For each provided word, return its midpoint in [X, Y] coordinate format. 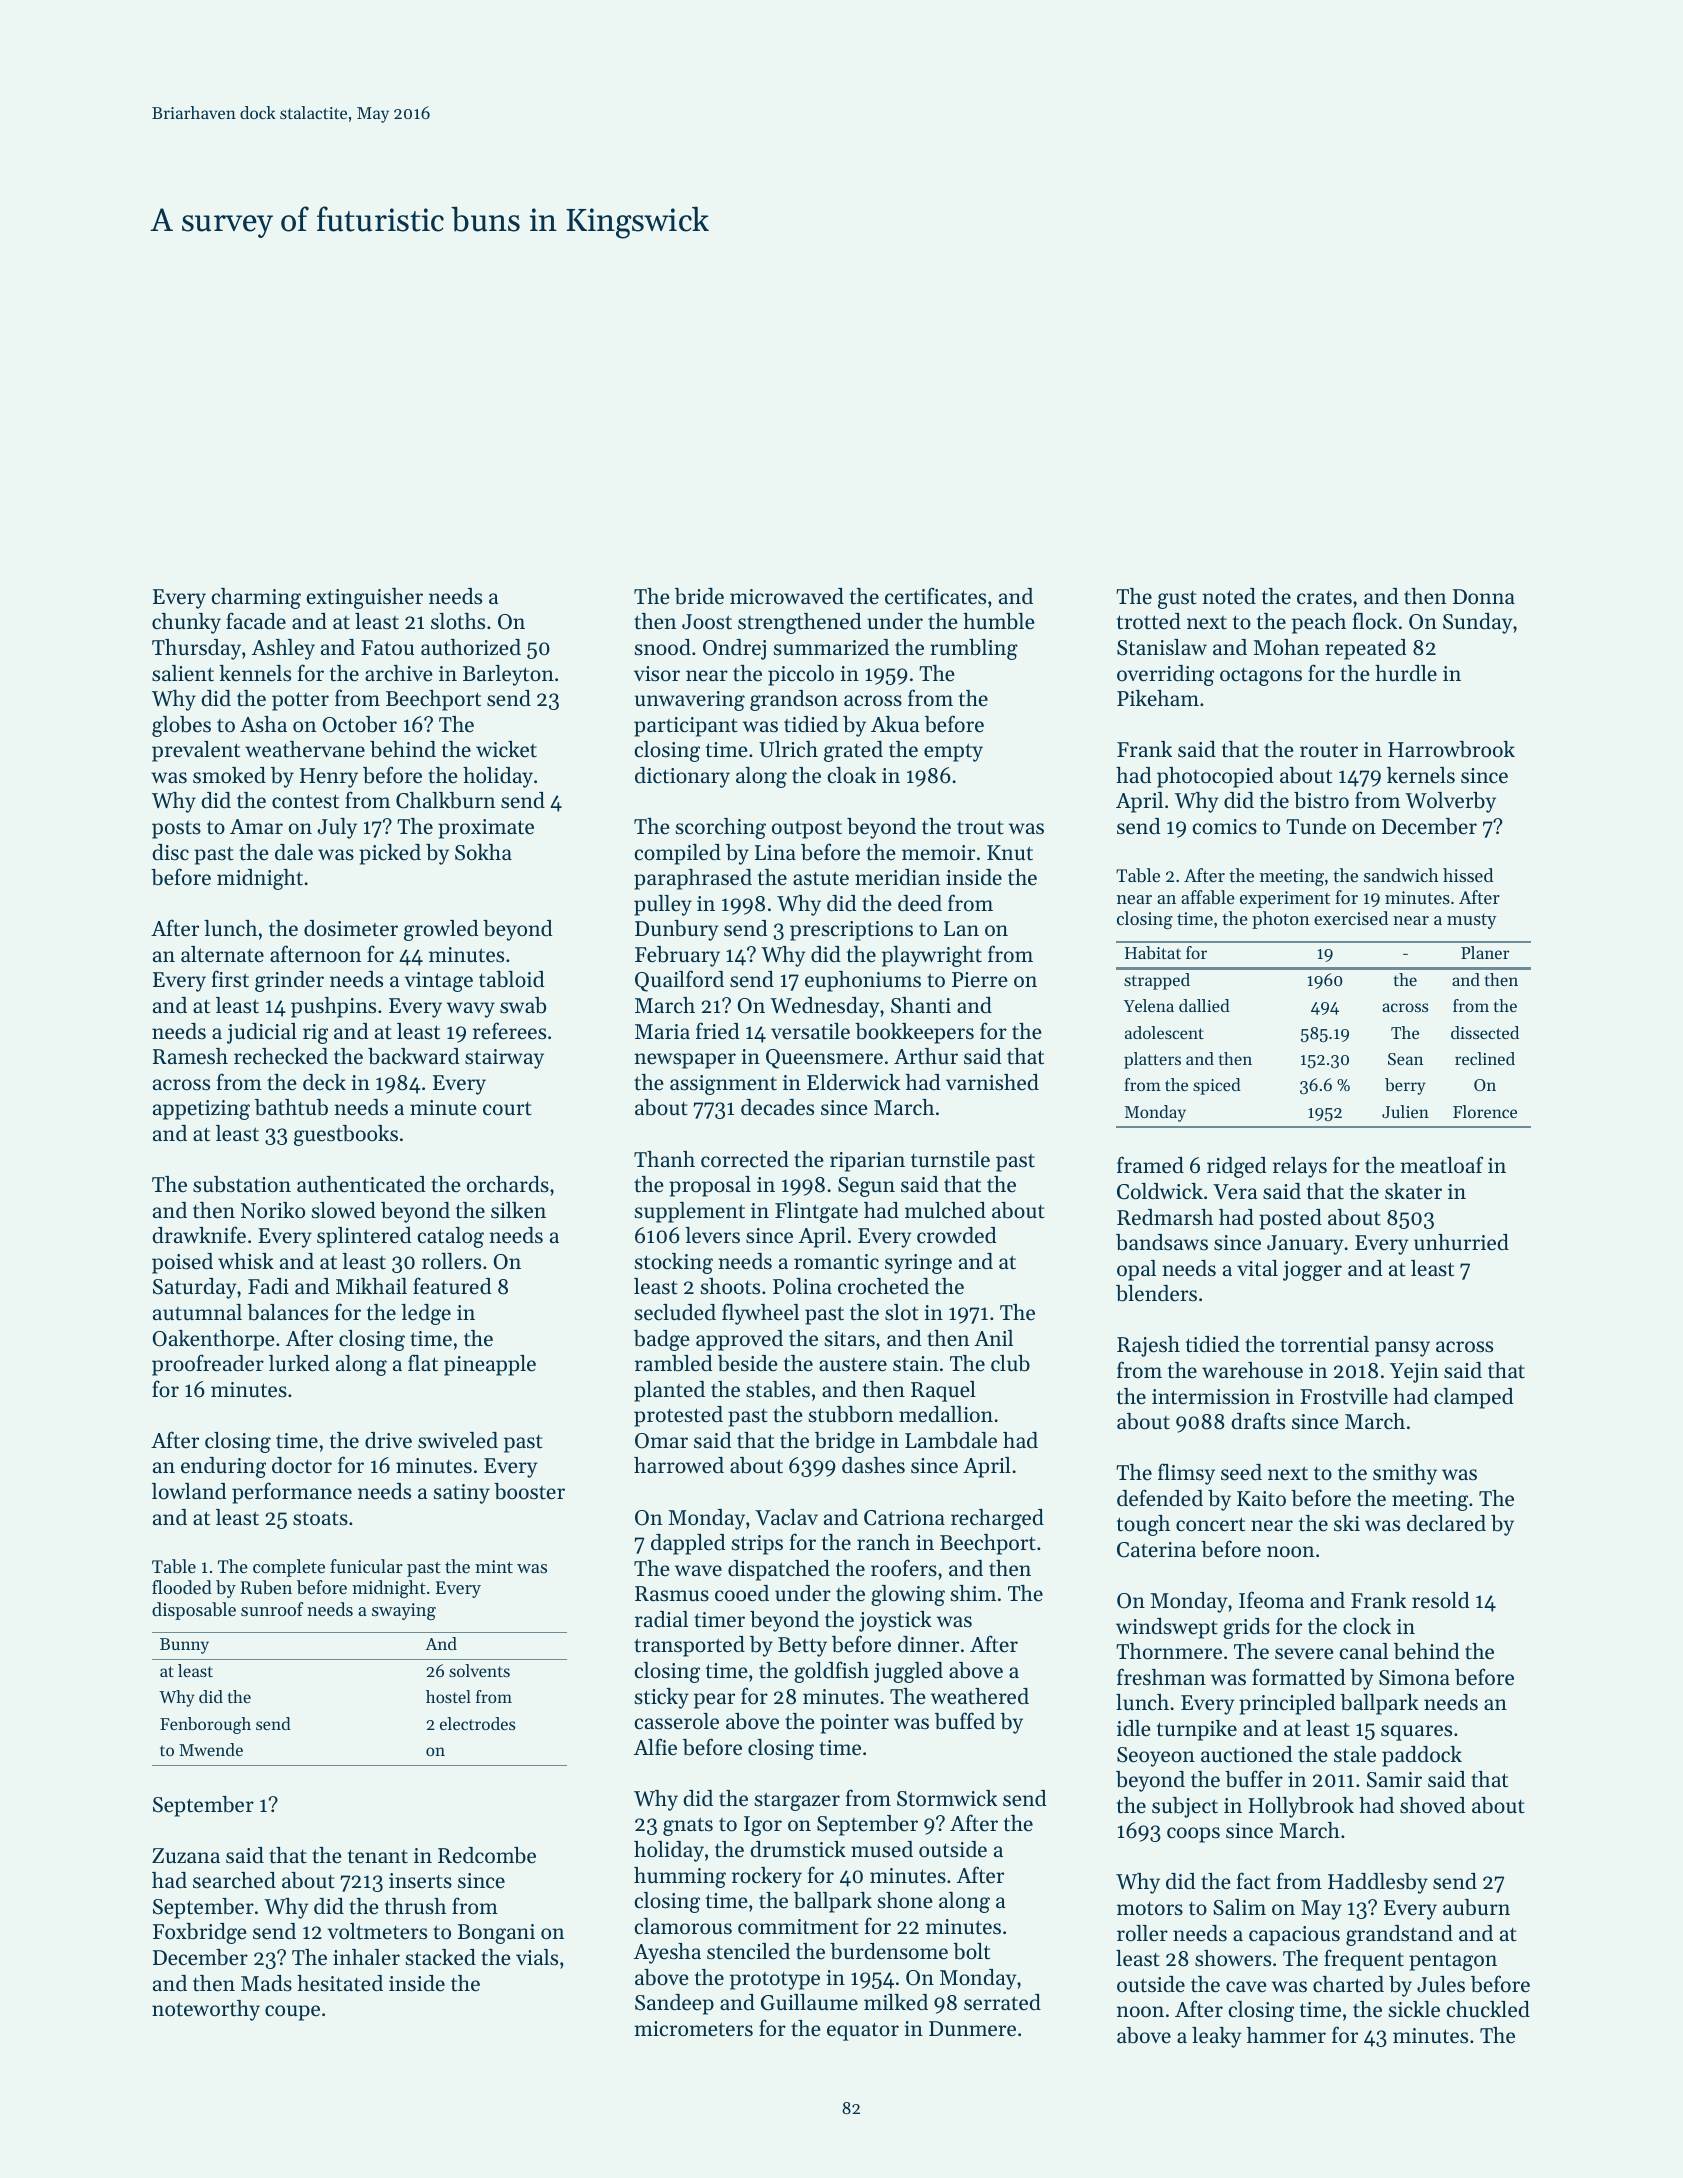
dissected [1485, 1032]
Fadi [268, 1286]
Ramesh [190, 1056]
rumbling [974, 649]
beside [748, 1363]
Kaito [1261, 1499]
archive [399, 673]
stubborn [851, 1414]
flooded [182, 1587]
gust [1177, 600]
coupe [292, 2013]
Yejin [1414, 1373]
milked [896, 2002]
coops [1193, 1835]
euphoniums [863, 981]
